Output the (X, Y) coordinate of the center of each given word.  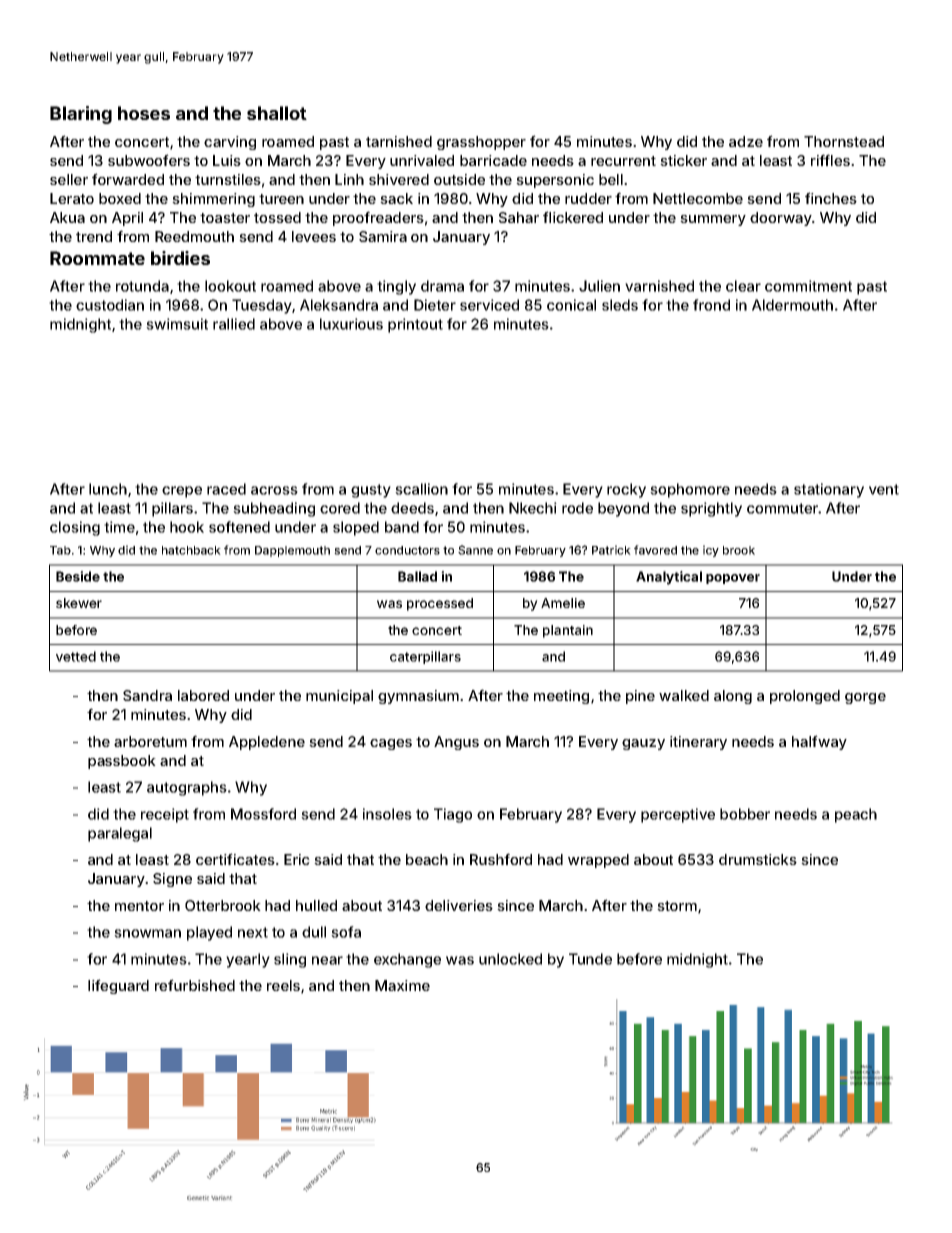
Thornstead (844, 141)
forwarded (128, 179)
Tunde (590, 959)
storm (677, 906)
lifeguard (118, 986)
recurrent (623, 161)
